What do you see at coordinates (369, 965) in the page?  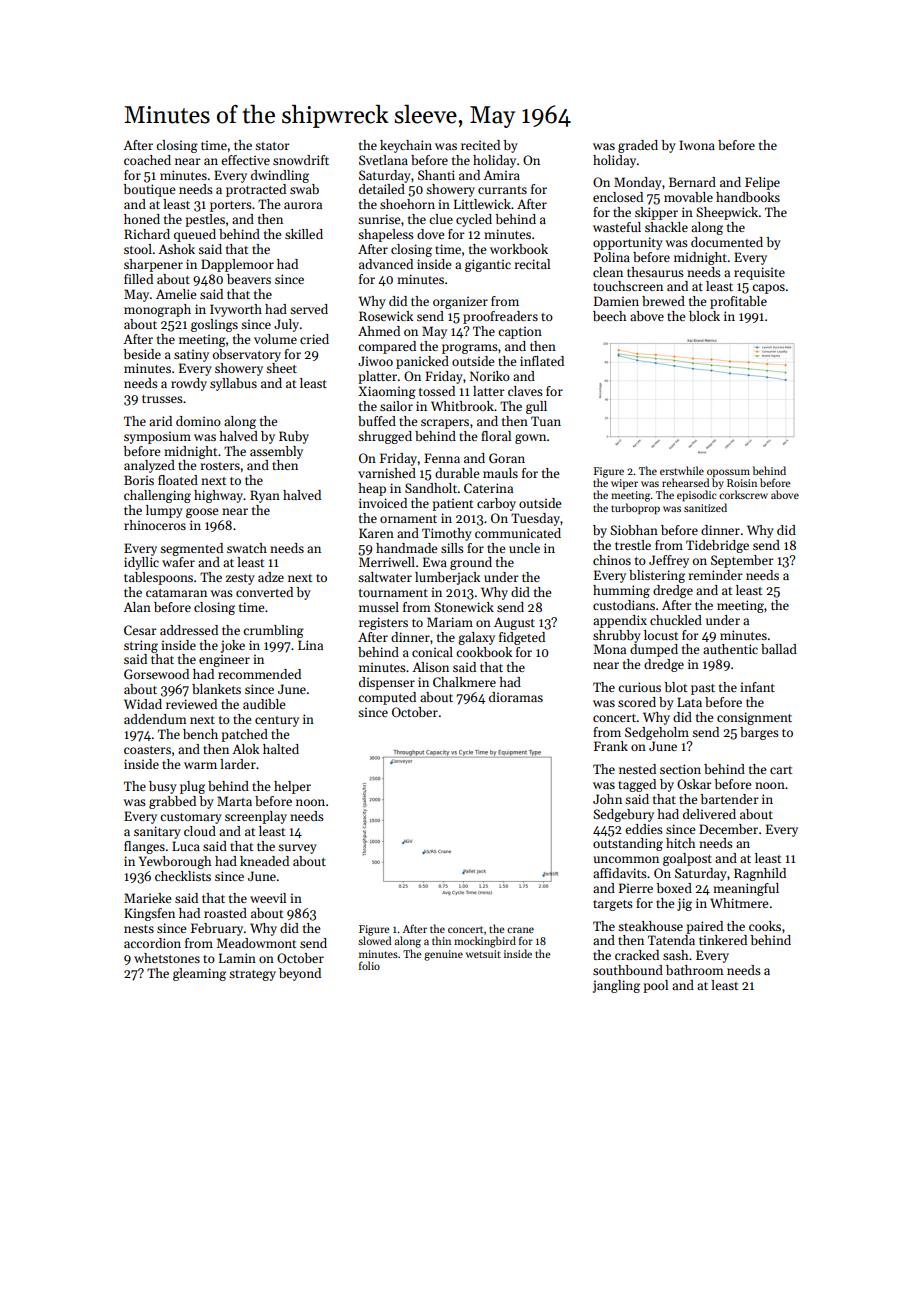 I see `folio` at bounding box center [369, 965].
